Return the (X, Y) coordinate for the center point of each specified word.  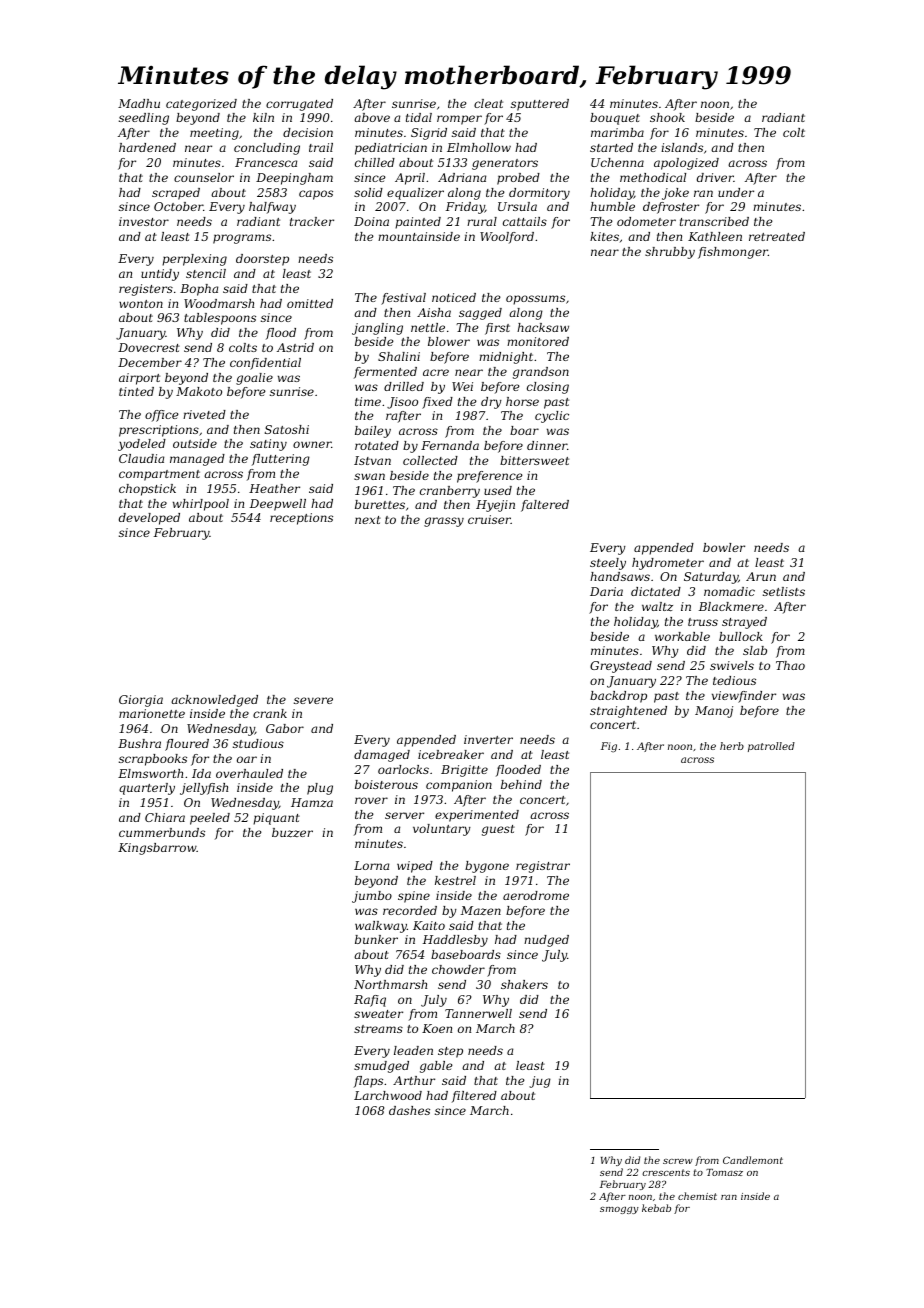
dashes (409, 1110)
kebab (656, 1208)
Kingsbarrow (157, 849)
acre (436, 372)
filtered (474, 1097)
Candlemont (753, 1160)
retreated (777, 236)
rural (482, 221)
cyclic (552, 417)
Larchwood (388, 1095)
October (178, 206)
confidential (265, 364)
